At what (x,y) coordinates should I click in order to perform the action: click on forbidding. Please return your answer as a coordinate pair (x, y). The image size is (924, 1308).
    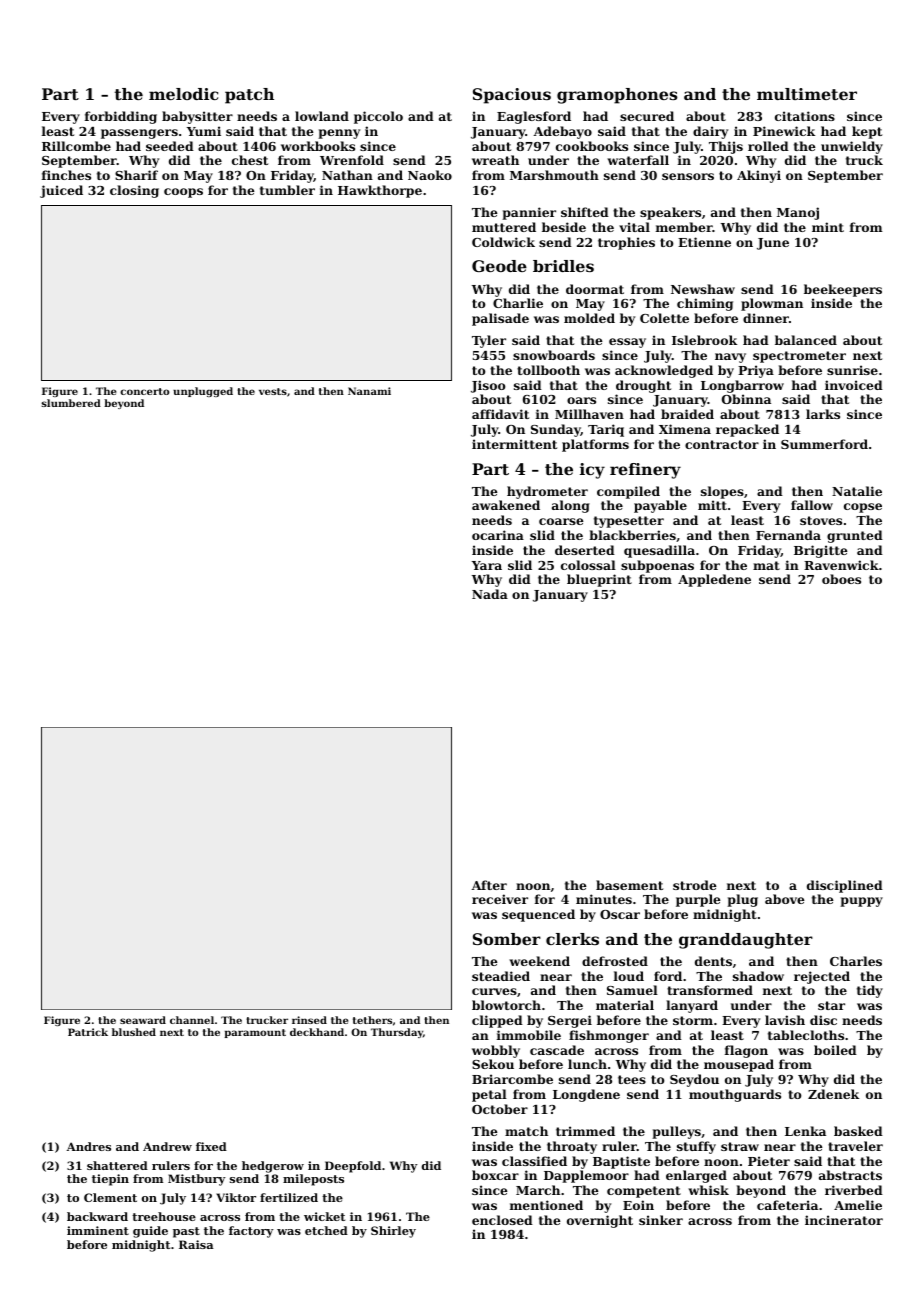
    Looking at the image, I should click on (121, 117).
